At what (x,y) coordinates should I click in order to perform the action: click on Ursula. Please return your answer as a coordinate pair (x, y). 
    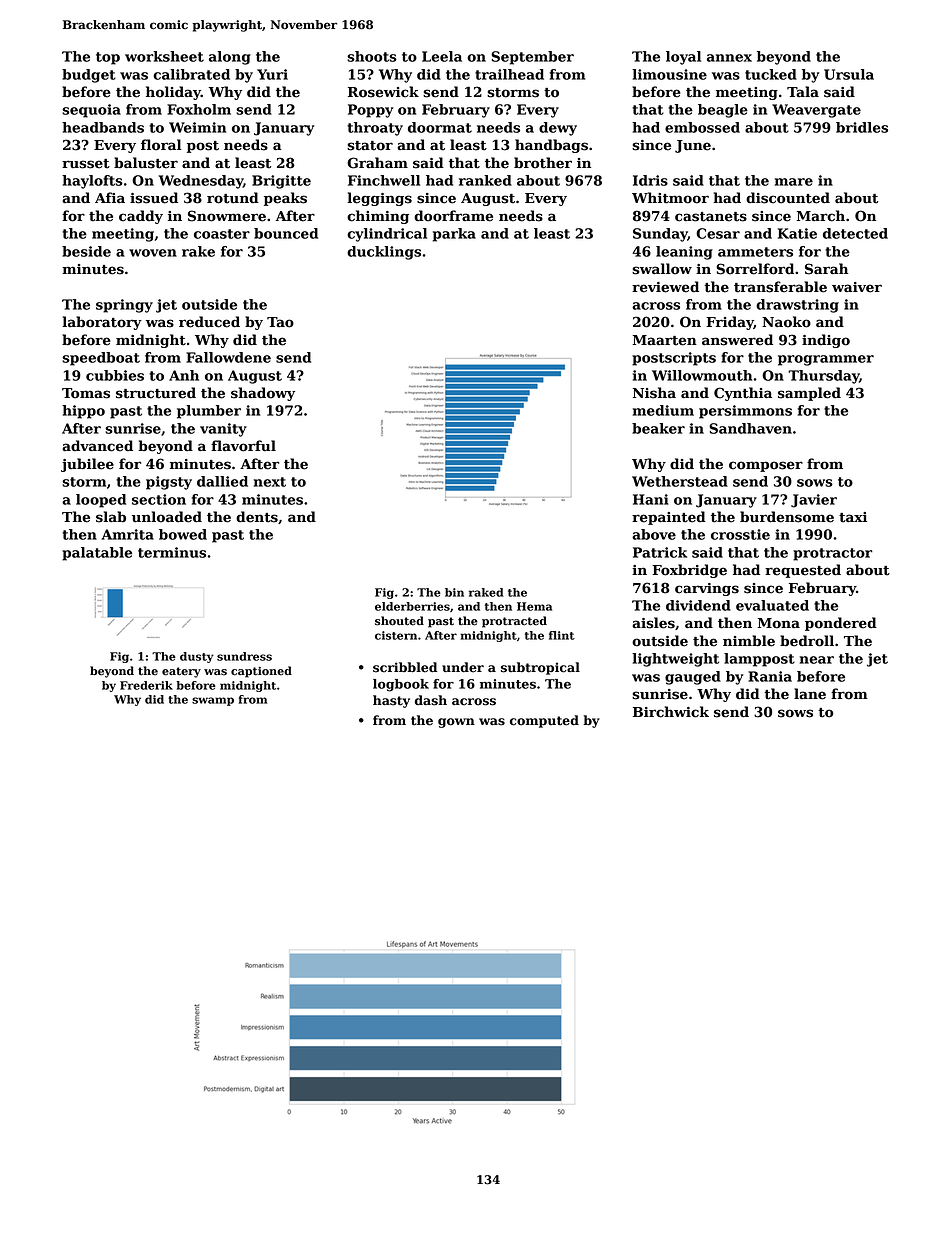
    Looking at the image, I should click on (849, 74).
